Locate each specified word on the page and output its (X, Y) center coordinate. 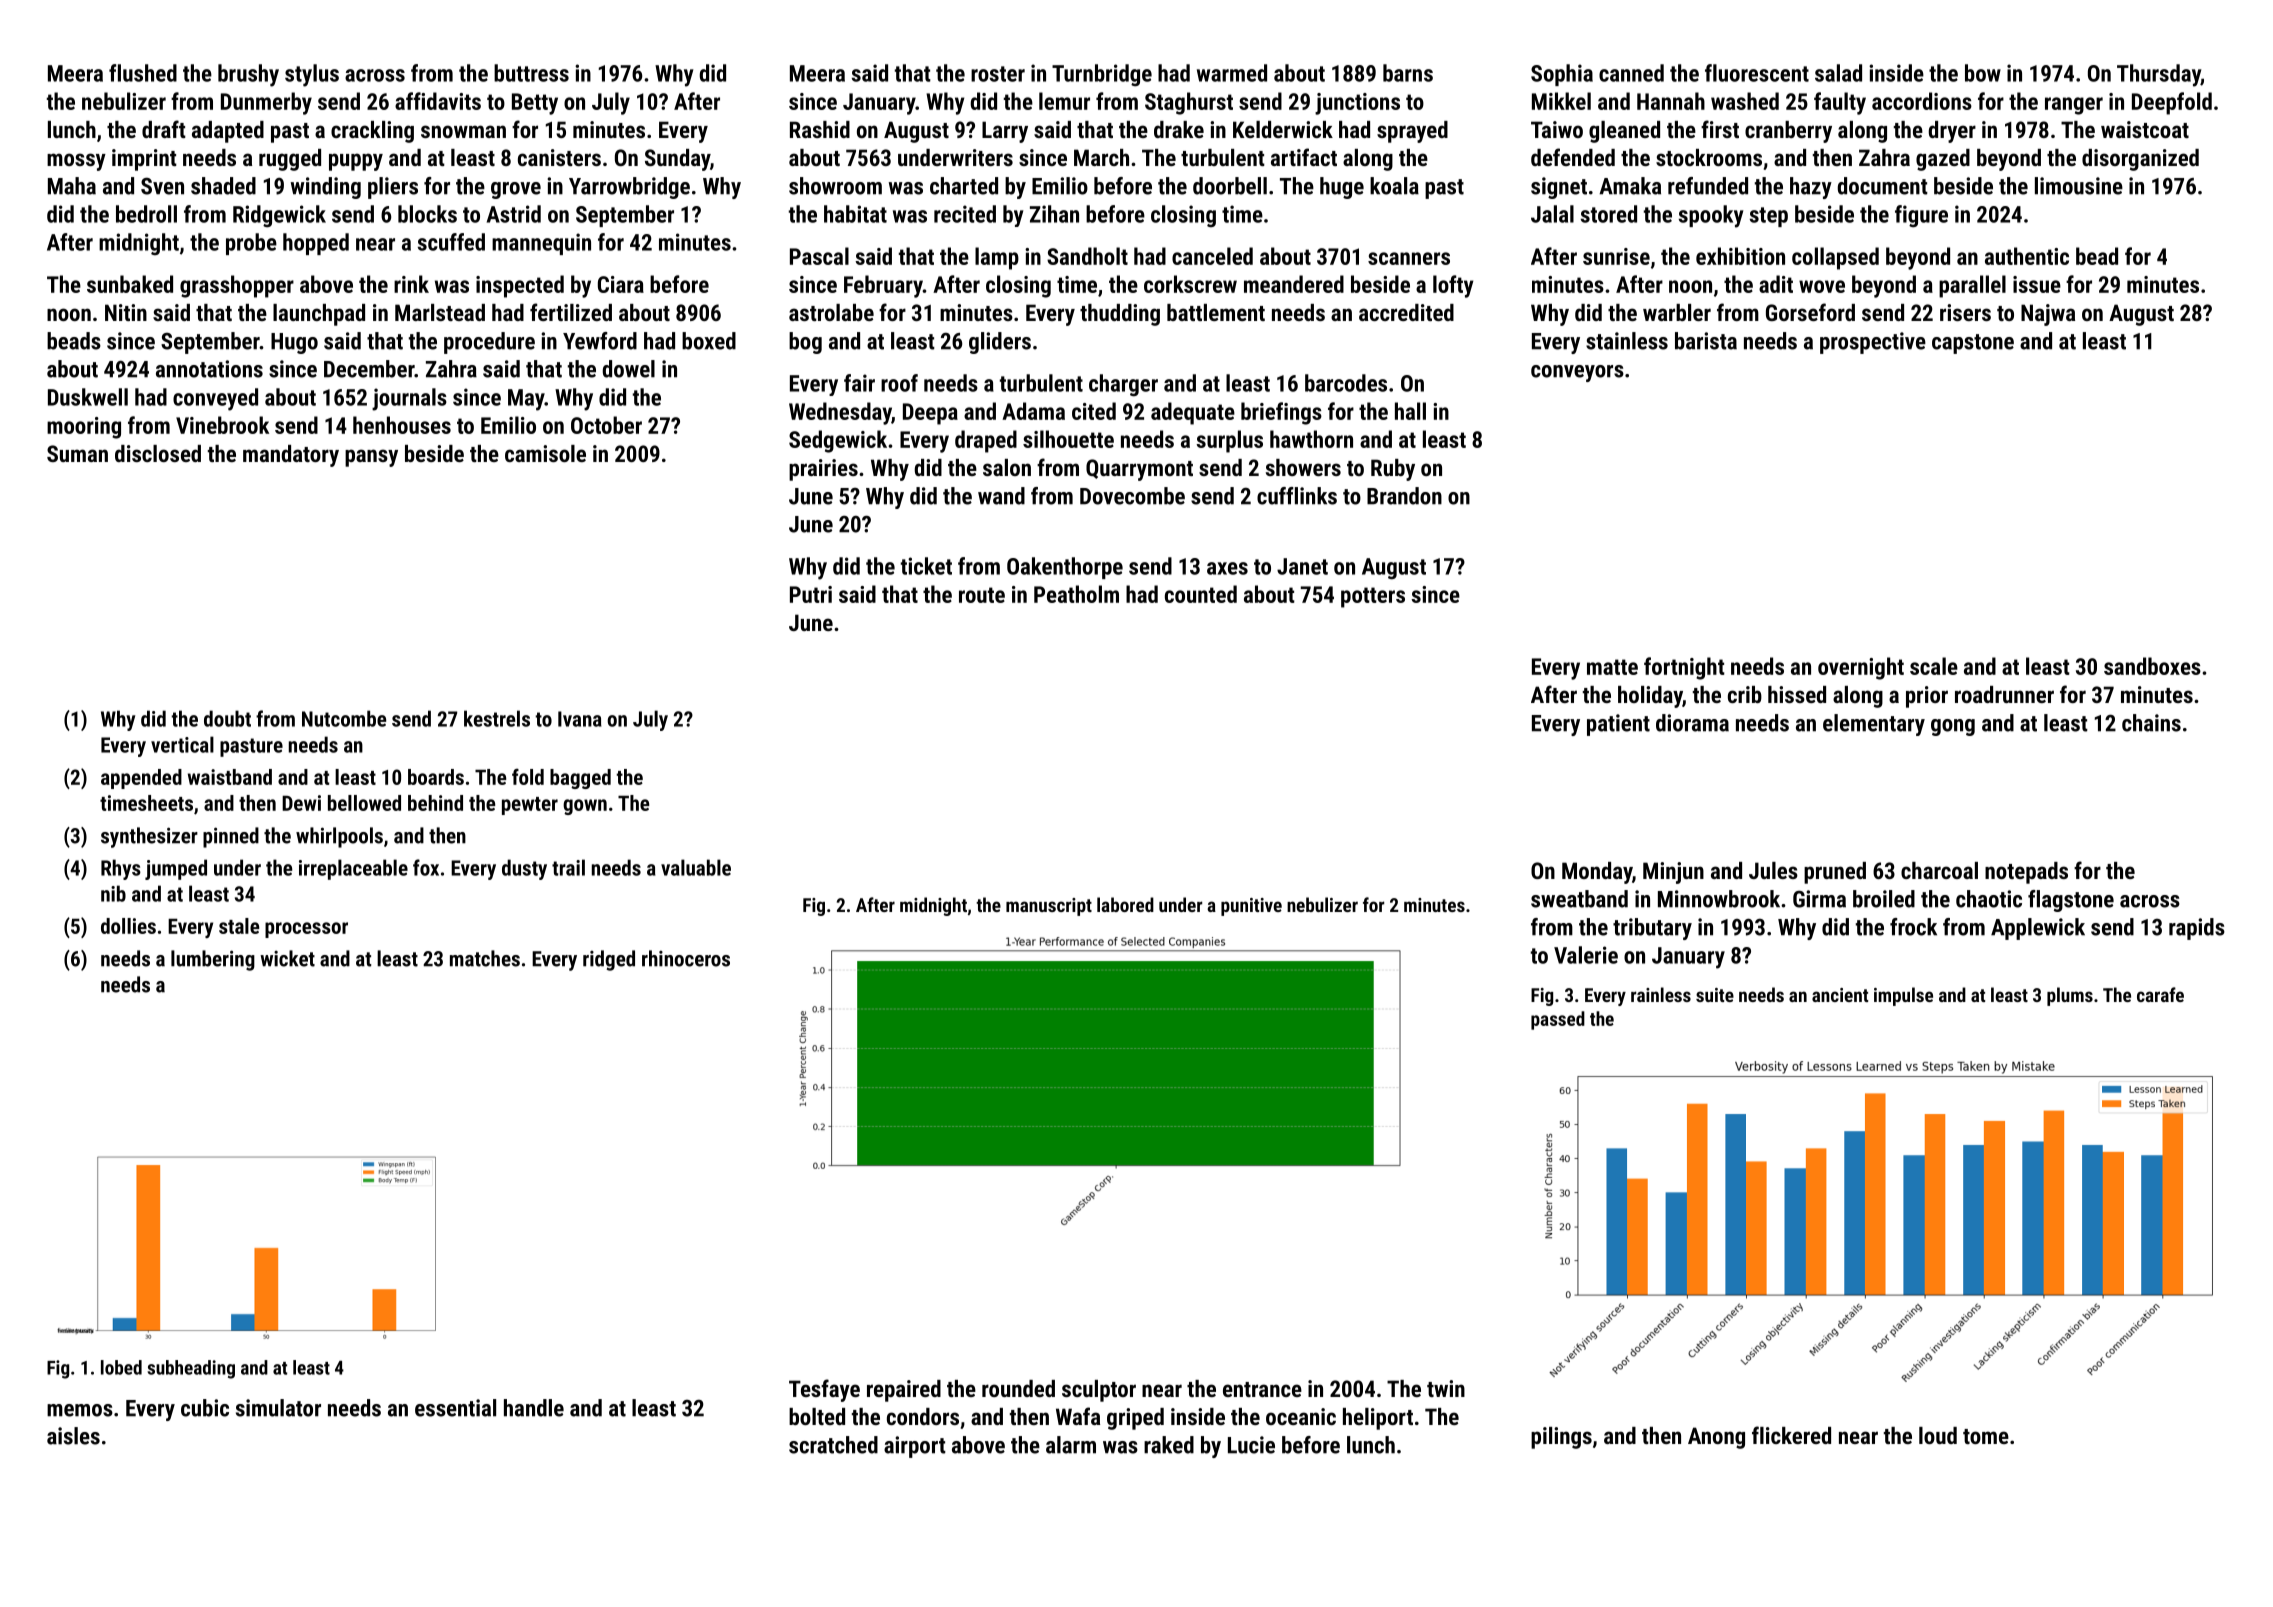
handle (534, 1408)
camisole (545, 453)
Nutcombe (344, 718)
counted (1201, 594)
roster (998, 74)
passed (1558, 1020)
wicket (287, 958)
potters (1373, 597)
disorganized (2140, 160)
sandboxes (2152, 666)
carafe (2160, 994)
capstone (1973, 344)
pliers (393, 188)
